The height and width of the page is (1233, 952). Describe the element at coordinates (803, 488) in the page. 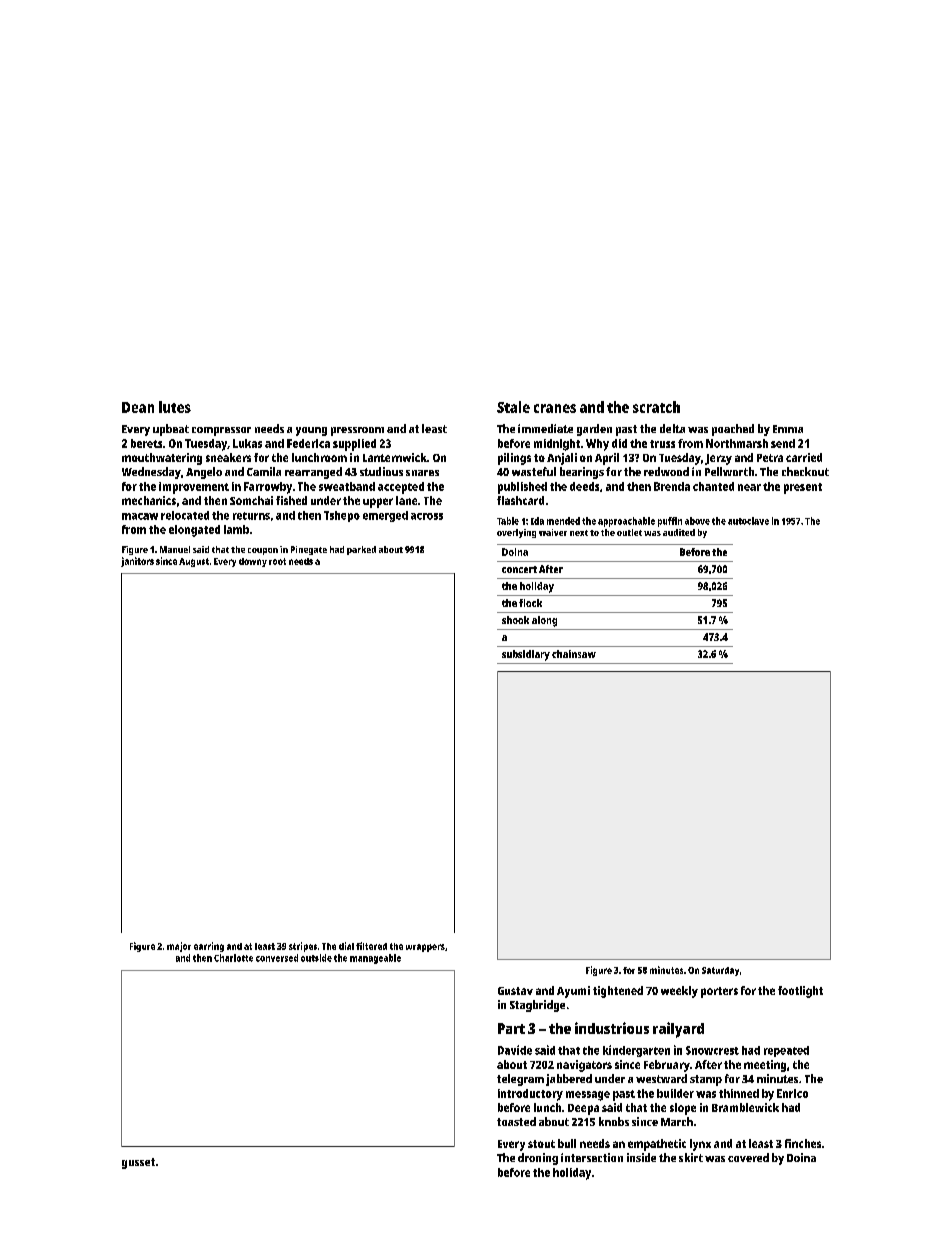

I see `present` at that location.
